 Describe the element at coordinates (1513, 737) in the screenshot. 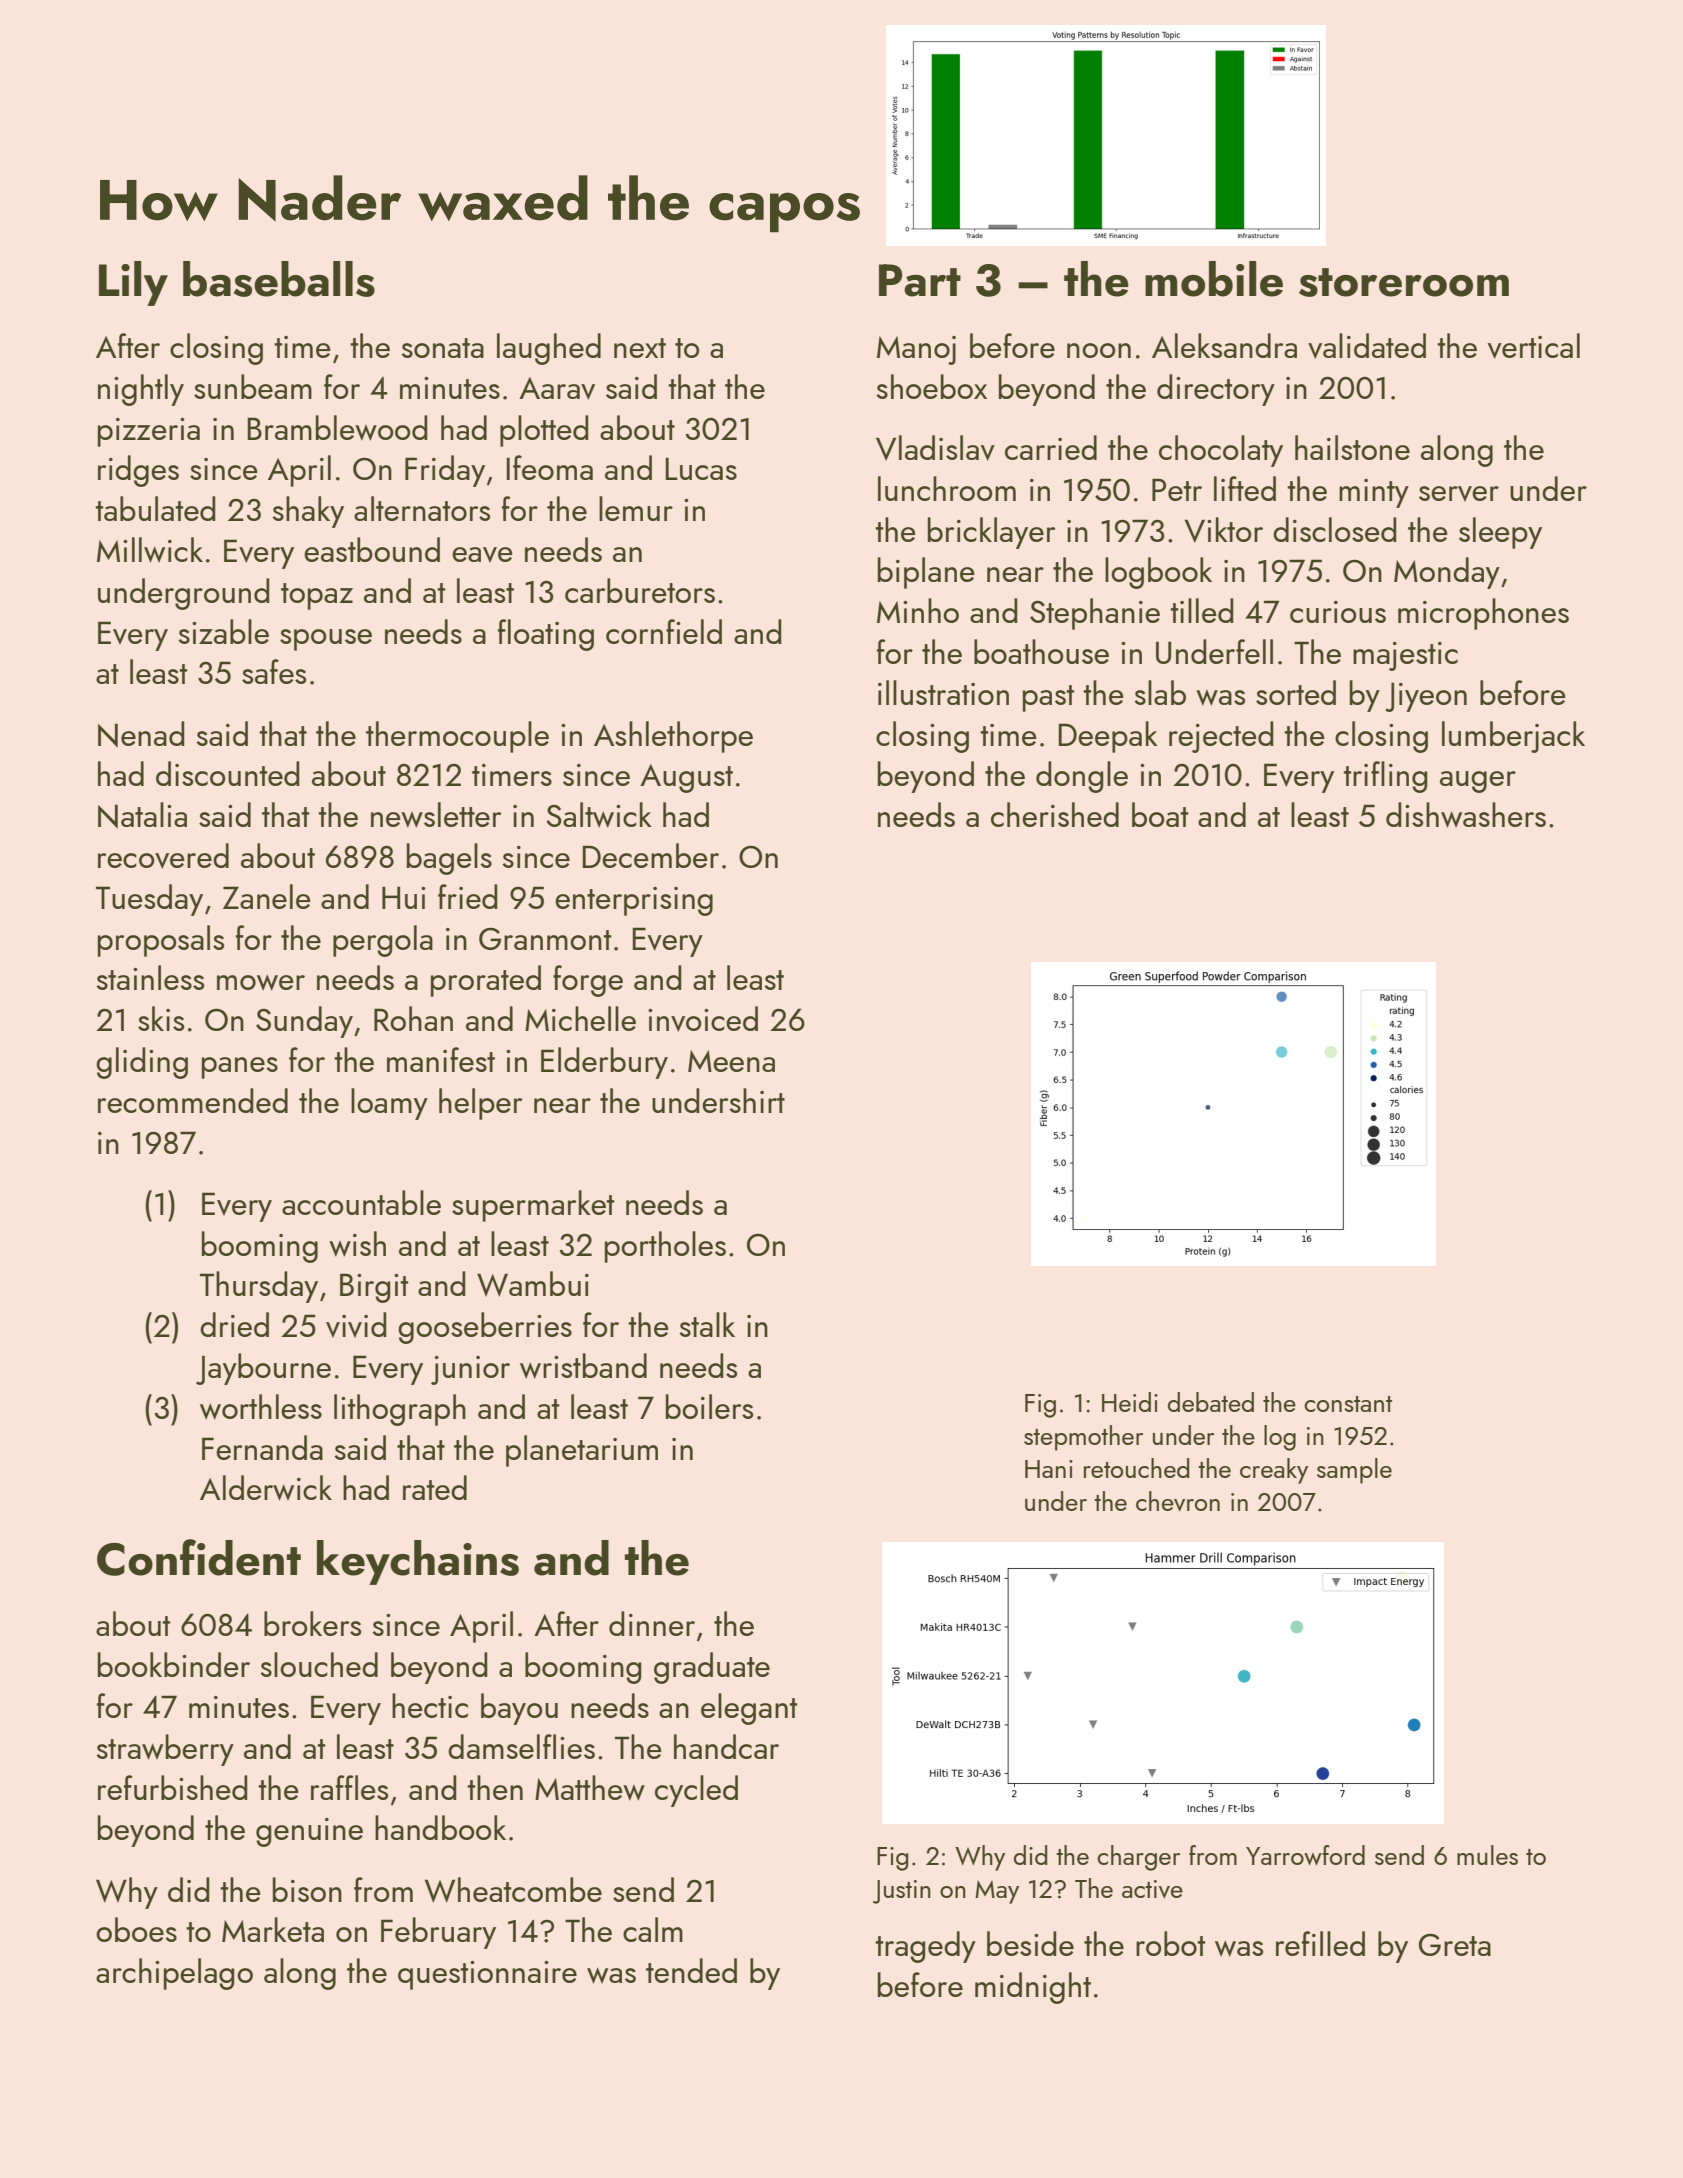

I see `lumberjack` at that location.
